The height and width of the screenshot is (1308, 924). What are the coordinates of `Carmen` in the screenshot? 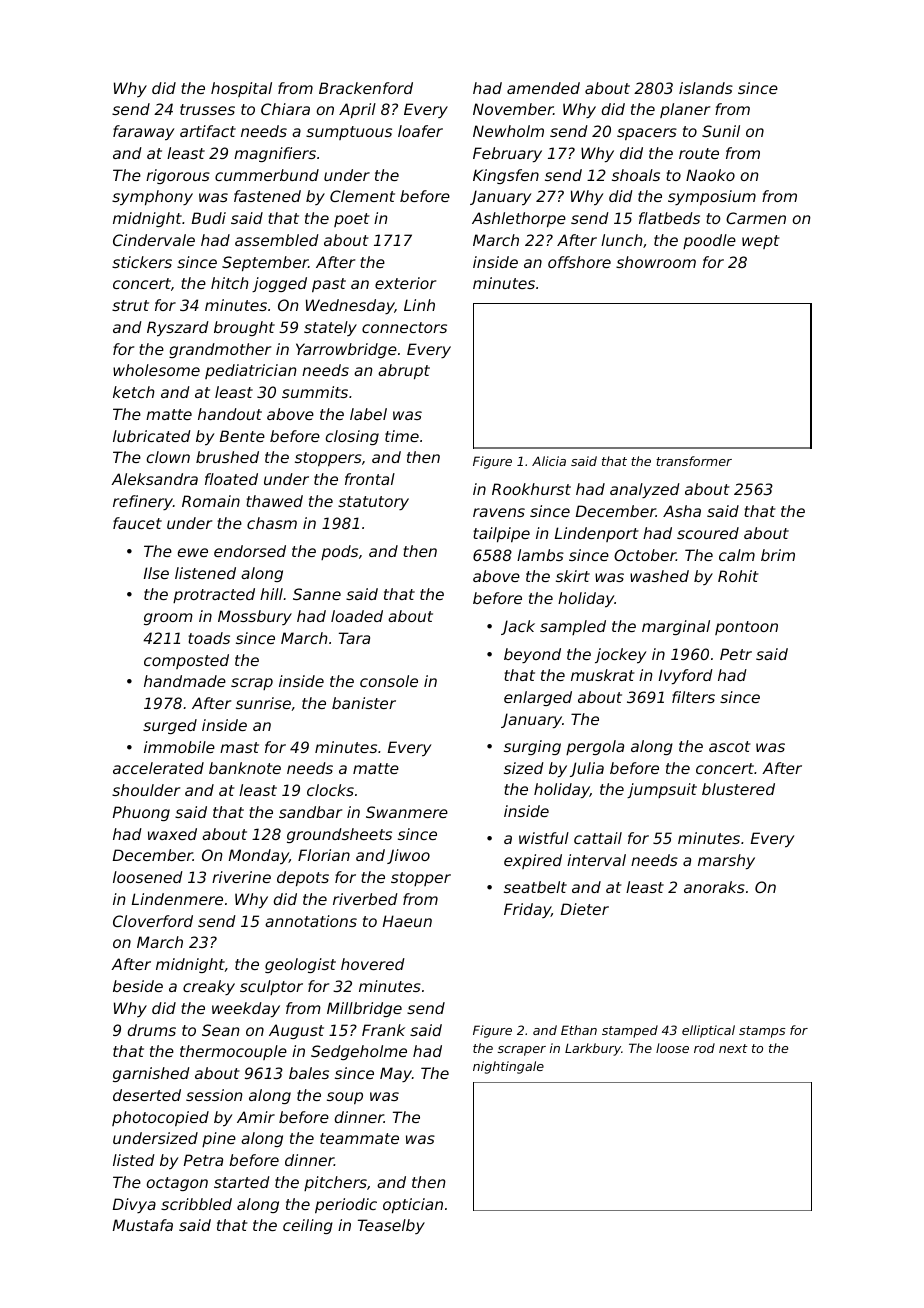 It's located at (756, 218).
